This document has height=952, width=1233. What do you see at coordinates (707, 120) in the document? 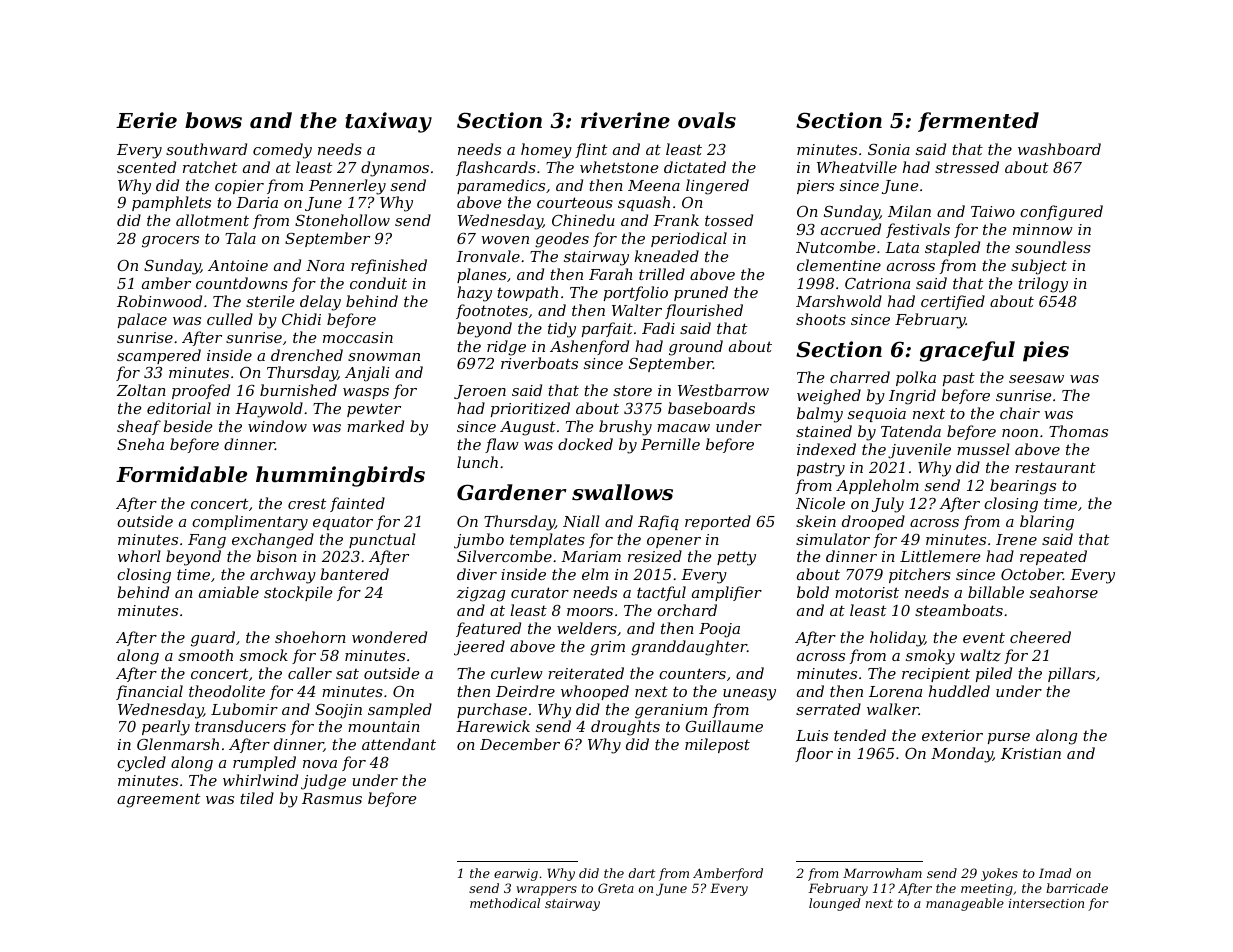
I see `ovals` at bounding box center [707, 120].
